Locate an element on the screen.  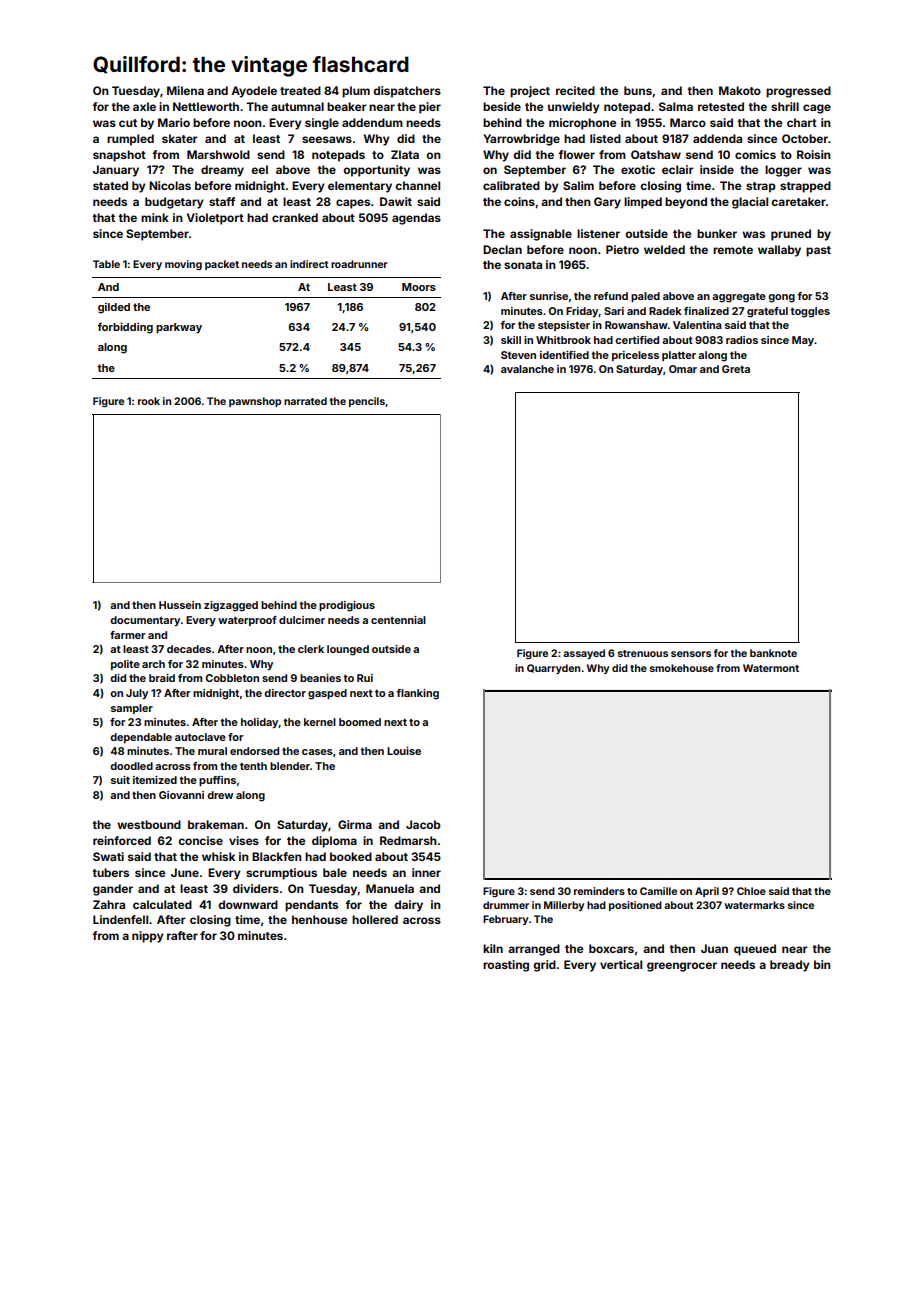
bunker is located at coordinates (717, 233).
